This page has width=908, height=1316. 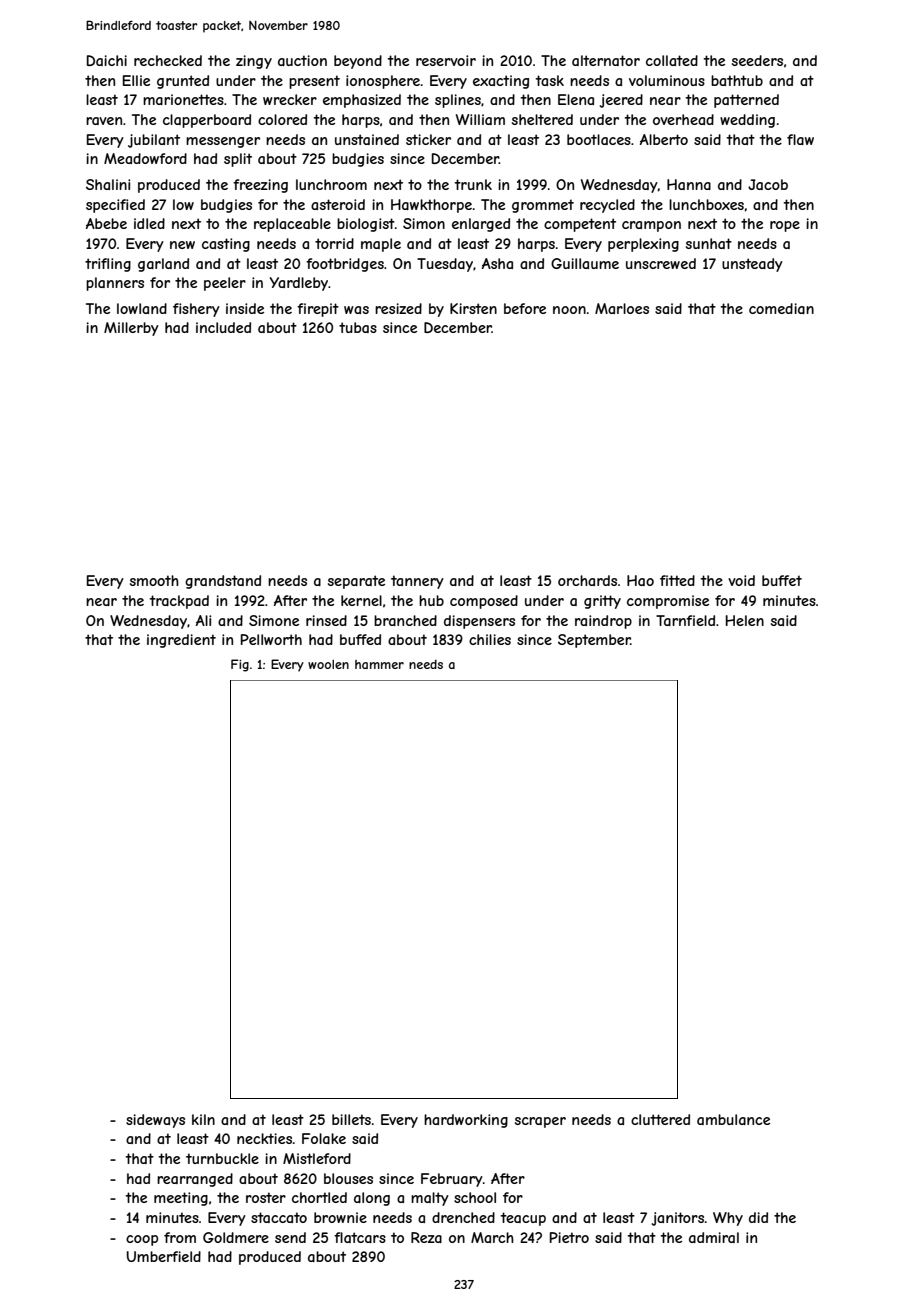 What do you see at coordinates (781, 308) in the page?
I see `comedian` at bounding box center [781, 308].
